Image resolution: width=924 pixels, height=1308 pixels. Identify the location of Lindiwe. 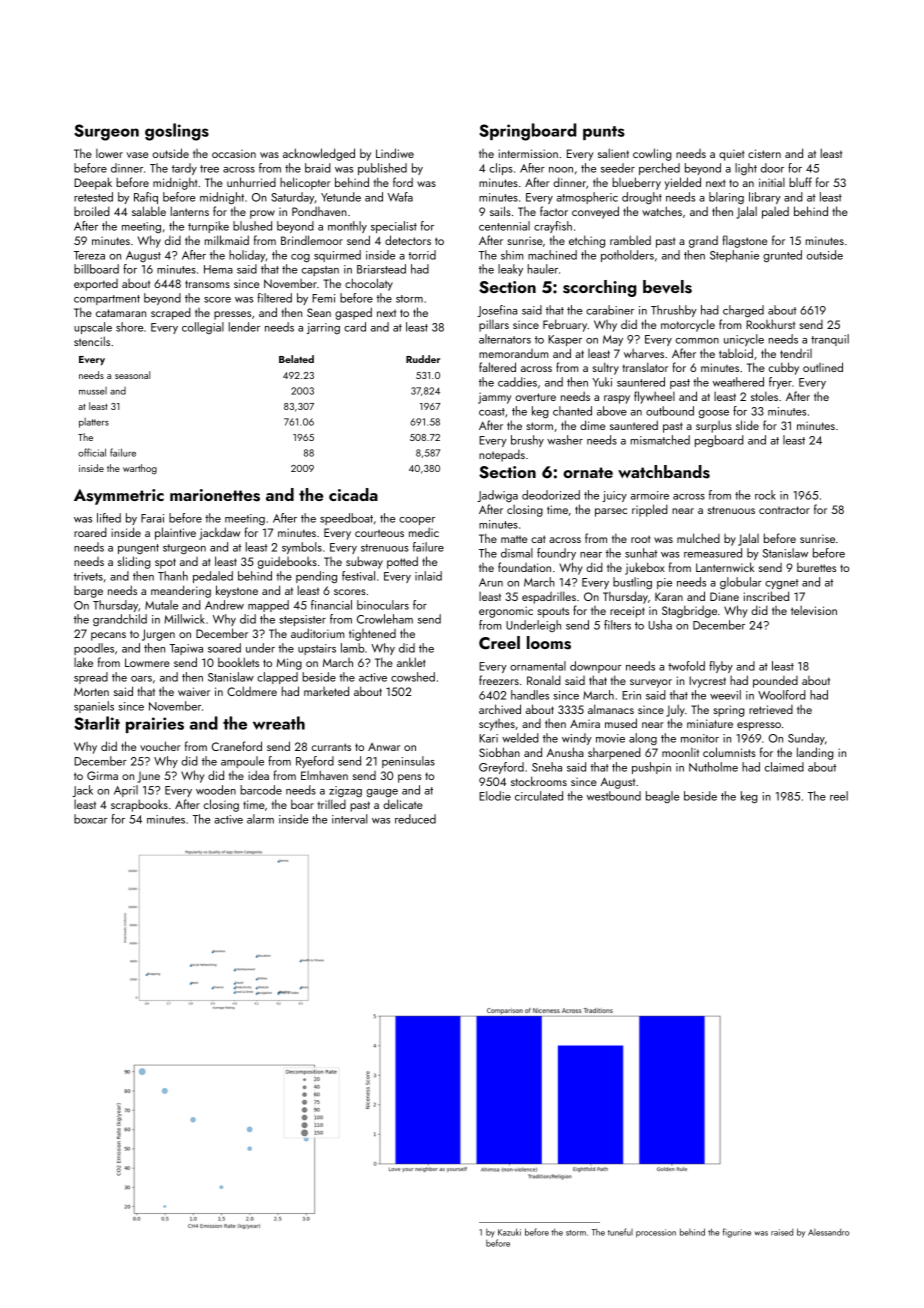
(395, 153).
